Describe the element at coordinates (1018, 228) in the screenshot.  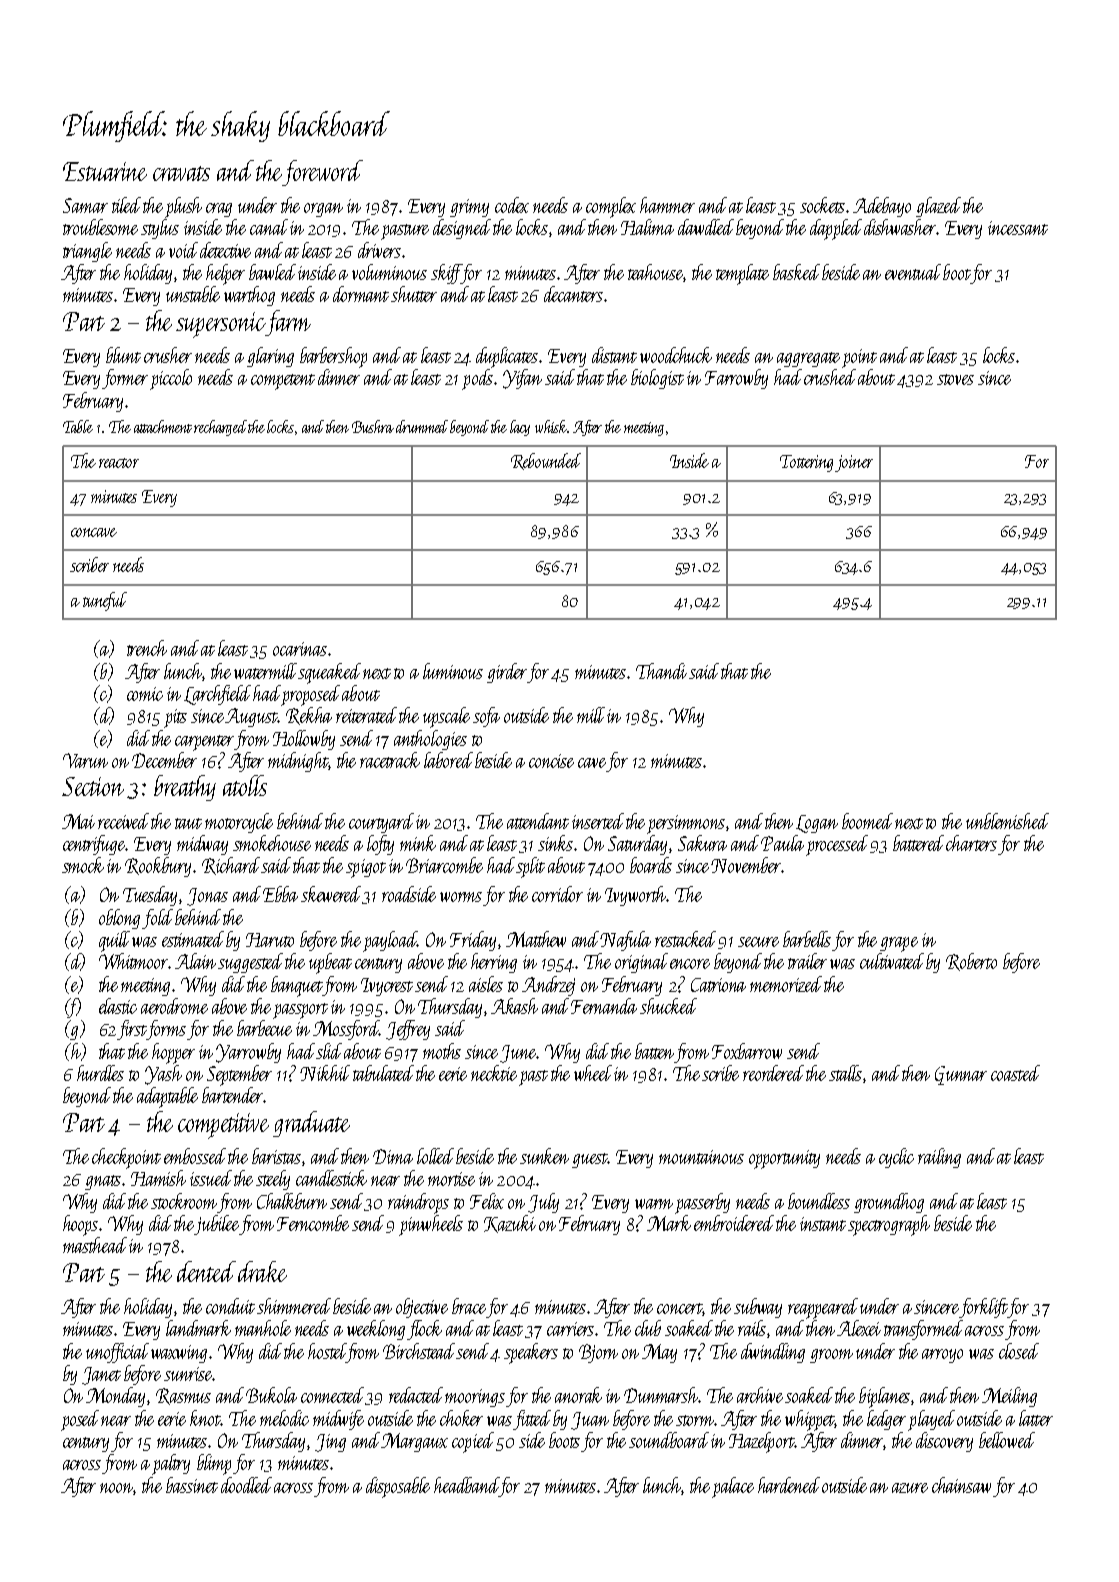
I see `incessant` at that location.
